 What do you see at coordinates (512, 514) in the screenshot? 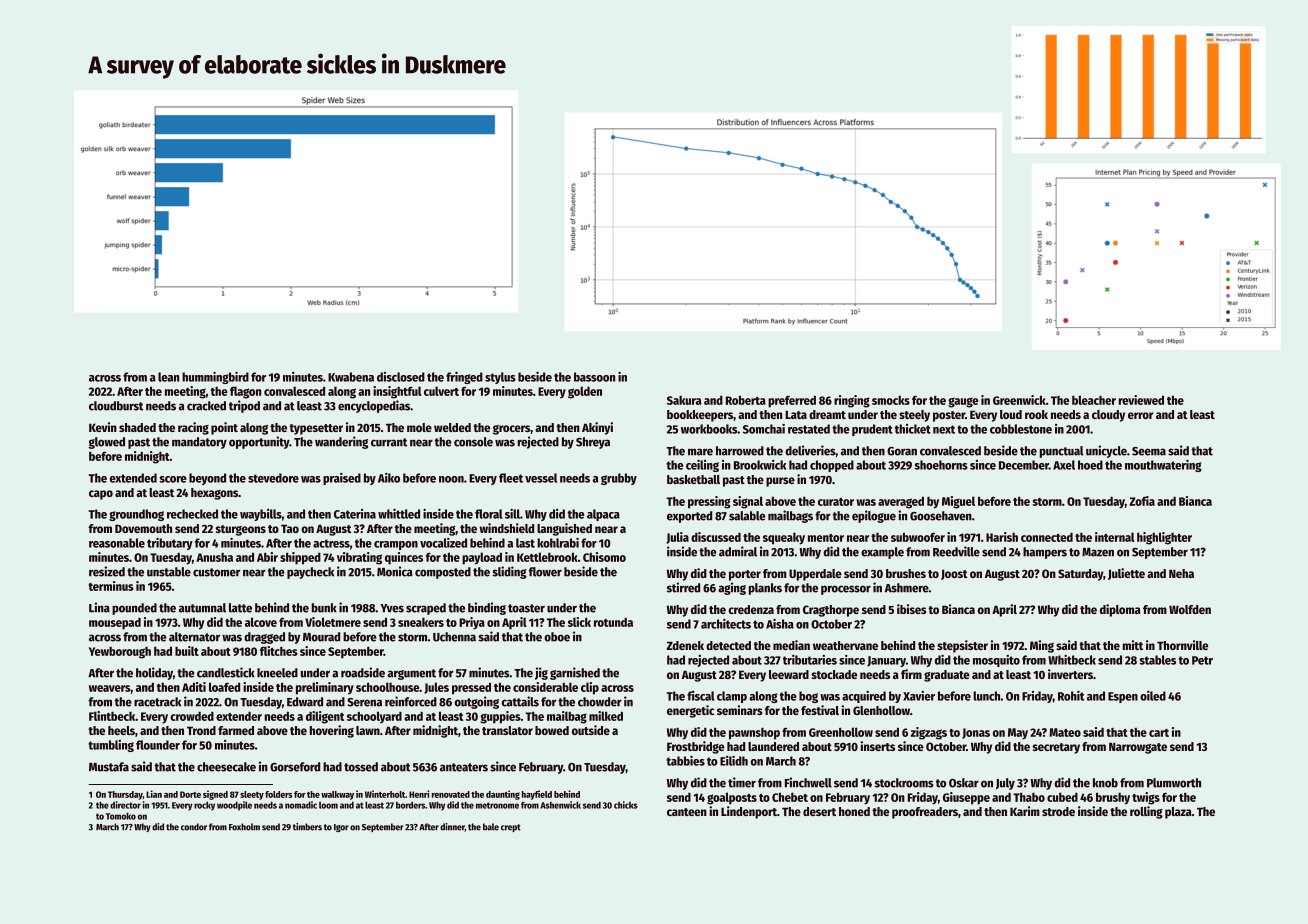
I see `sill` at bounding box center [512, 514].
